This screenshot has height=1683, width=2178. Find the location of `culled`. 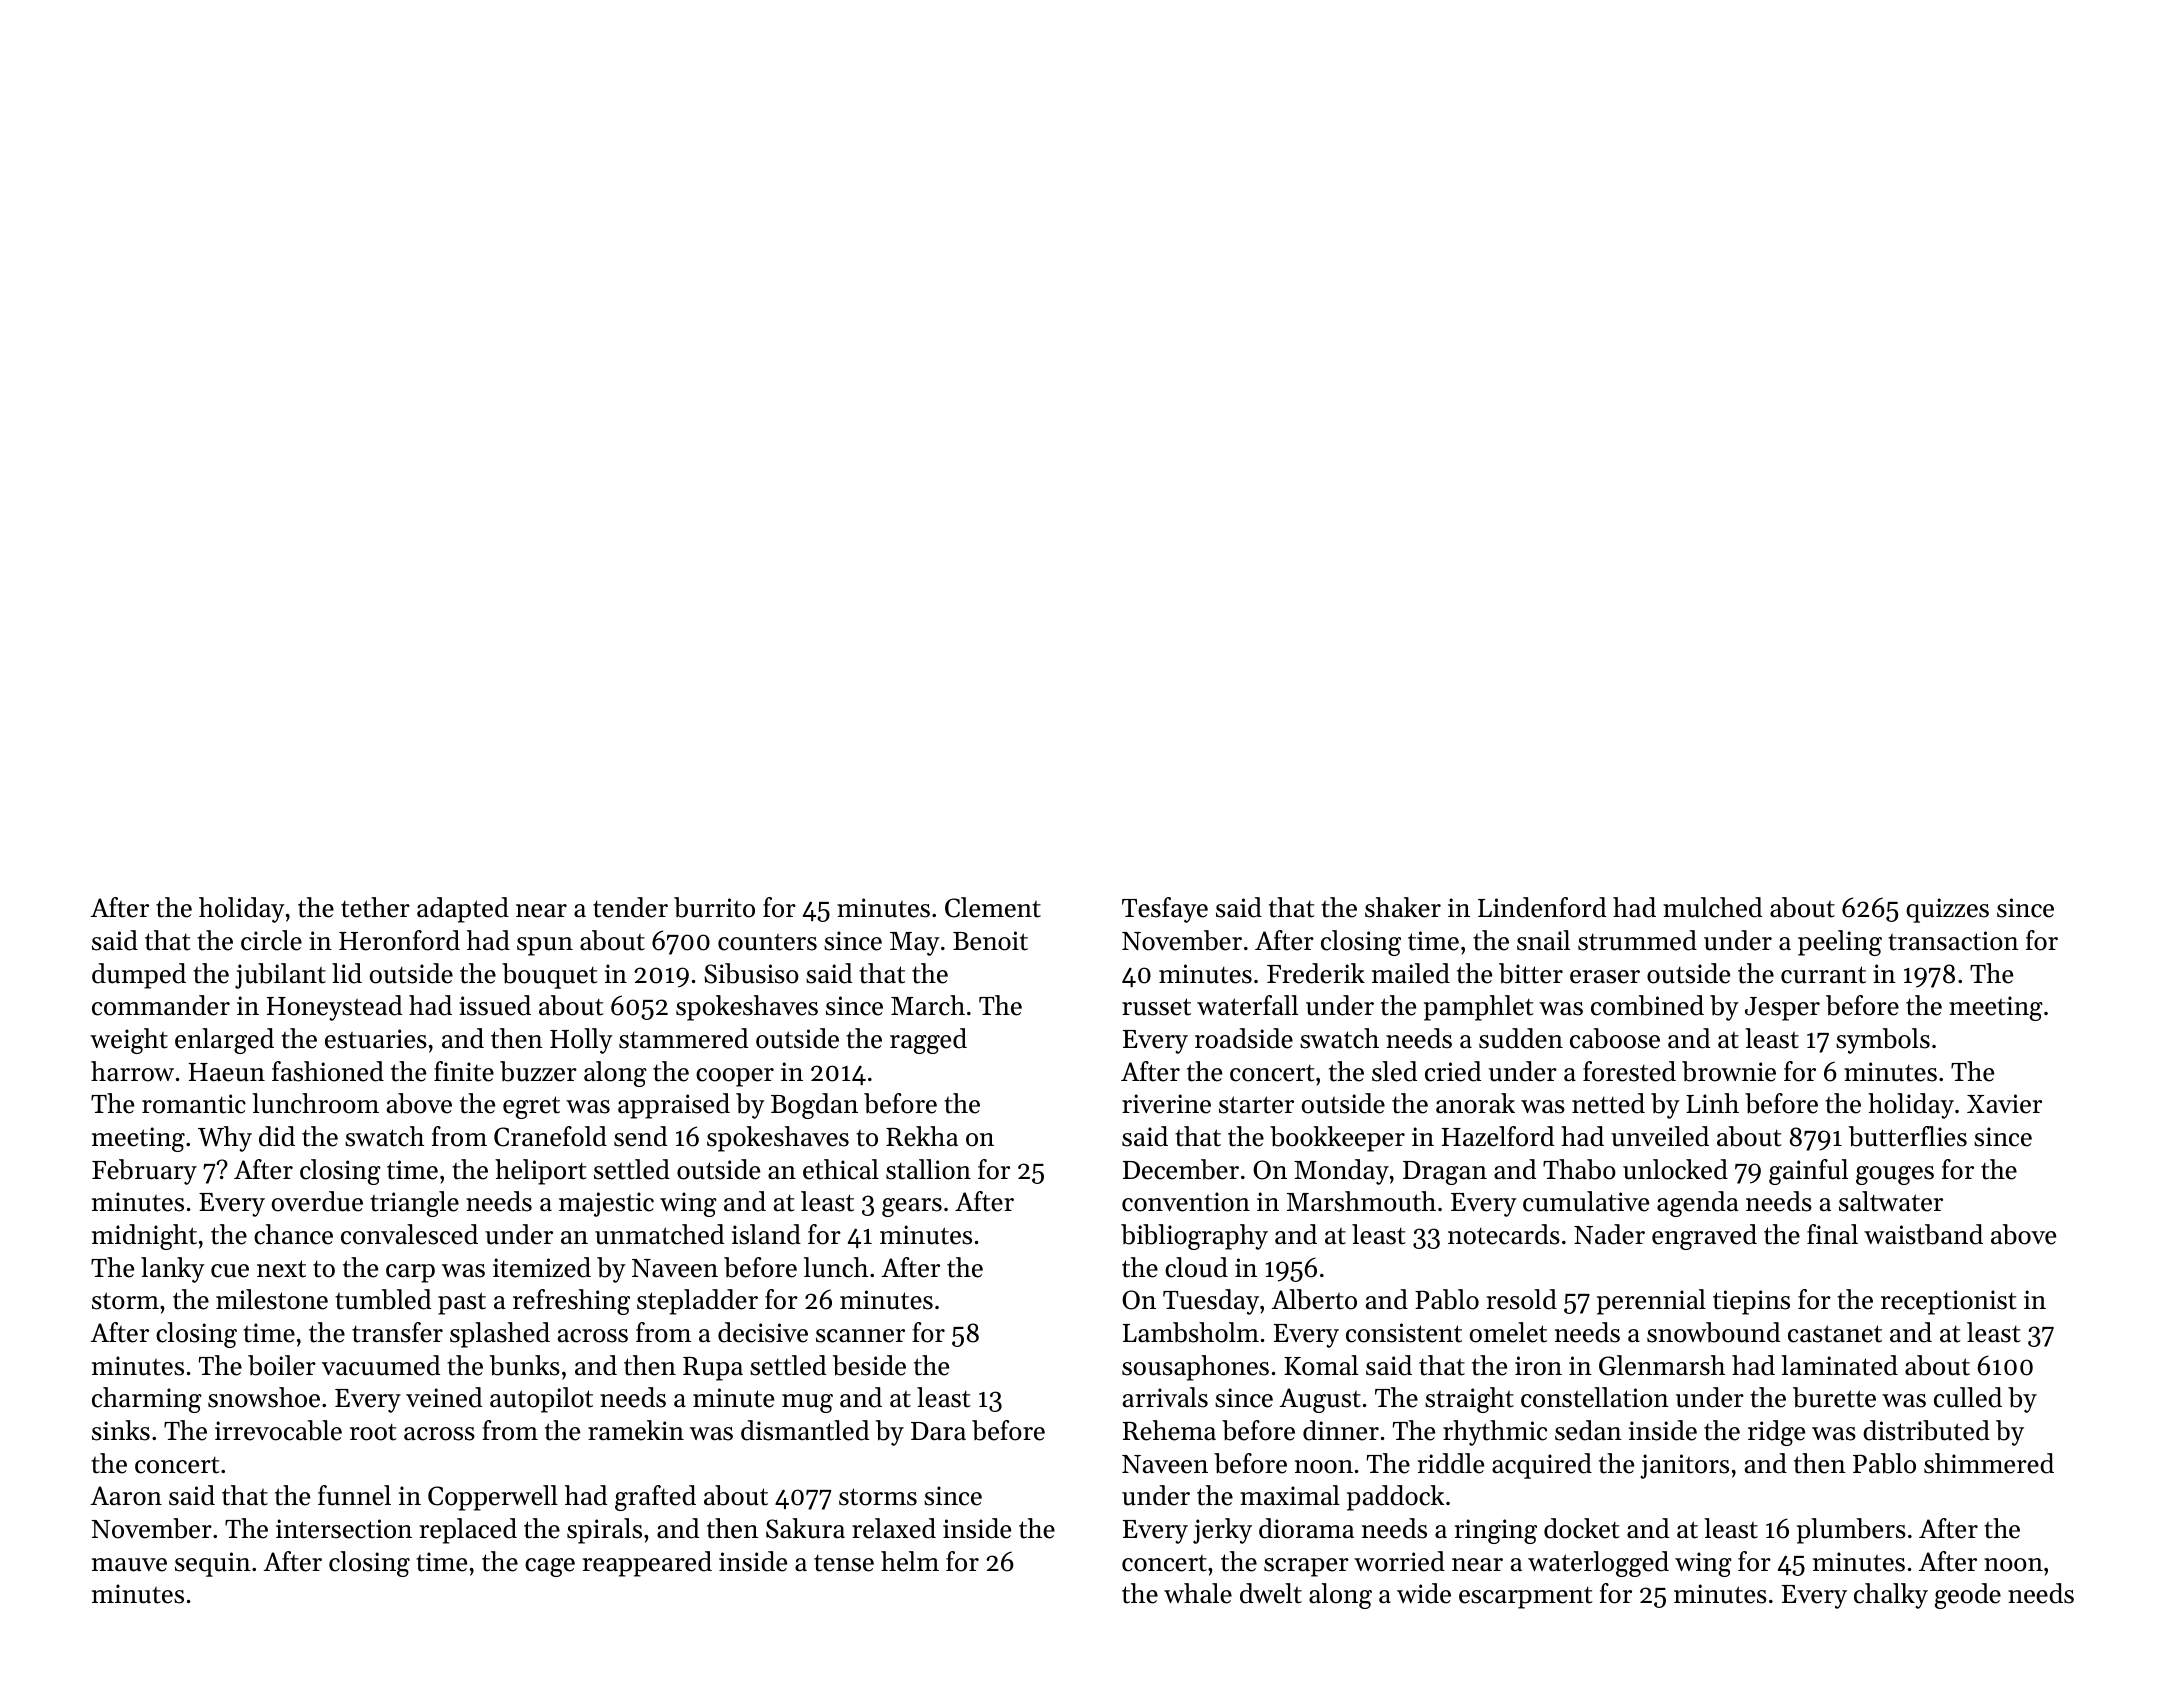

culled is located at coordinates (1968, 1397).
